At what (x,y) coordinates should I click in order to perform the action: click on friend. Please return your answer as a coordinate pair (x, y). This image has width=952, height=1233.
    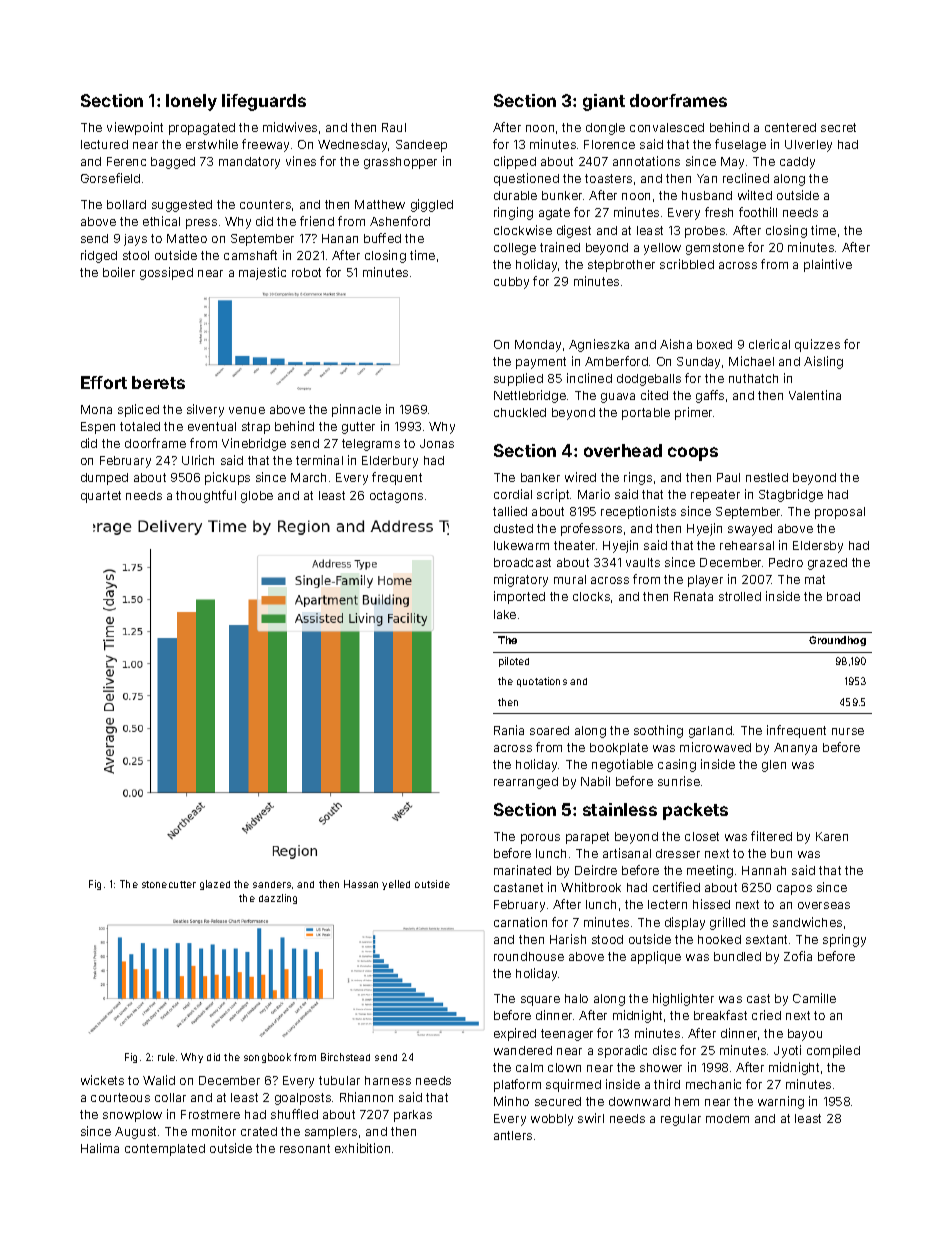
    Looking at the image, I should click on (317, 221).
